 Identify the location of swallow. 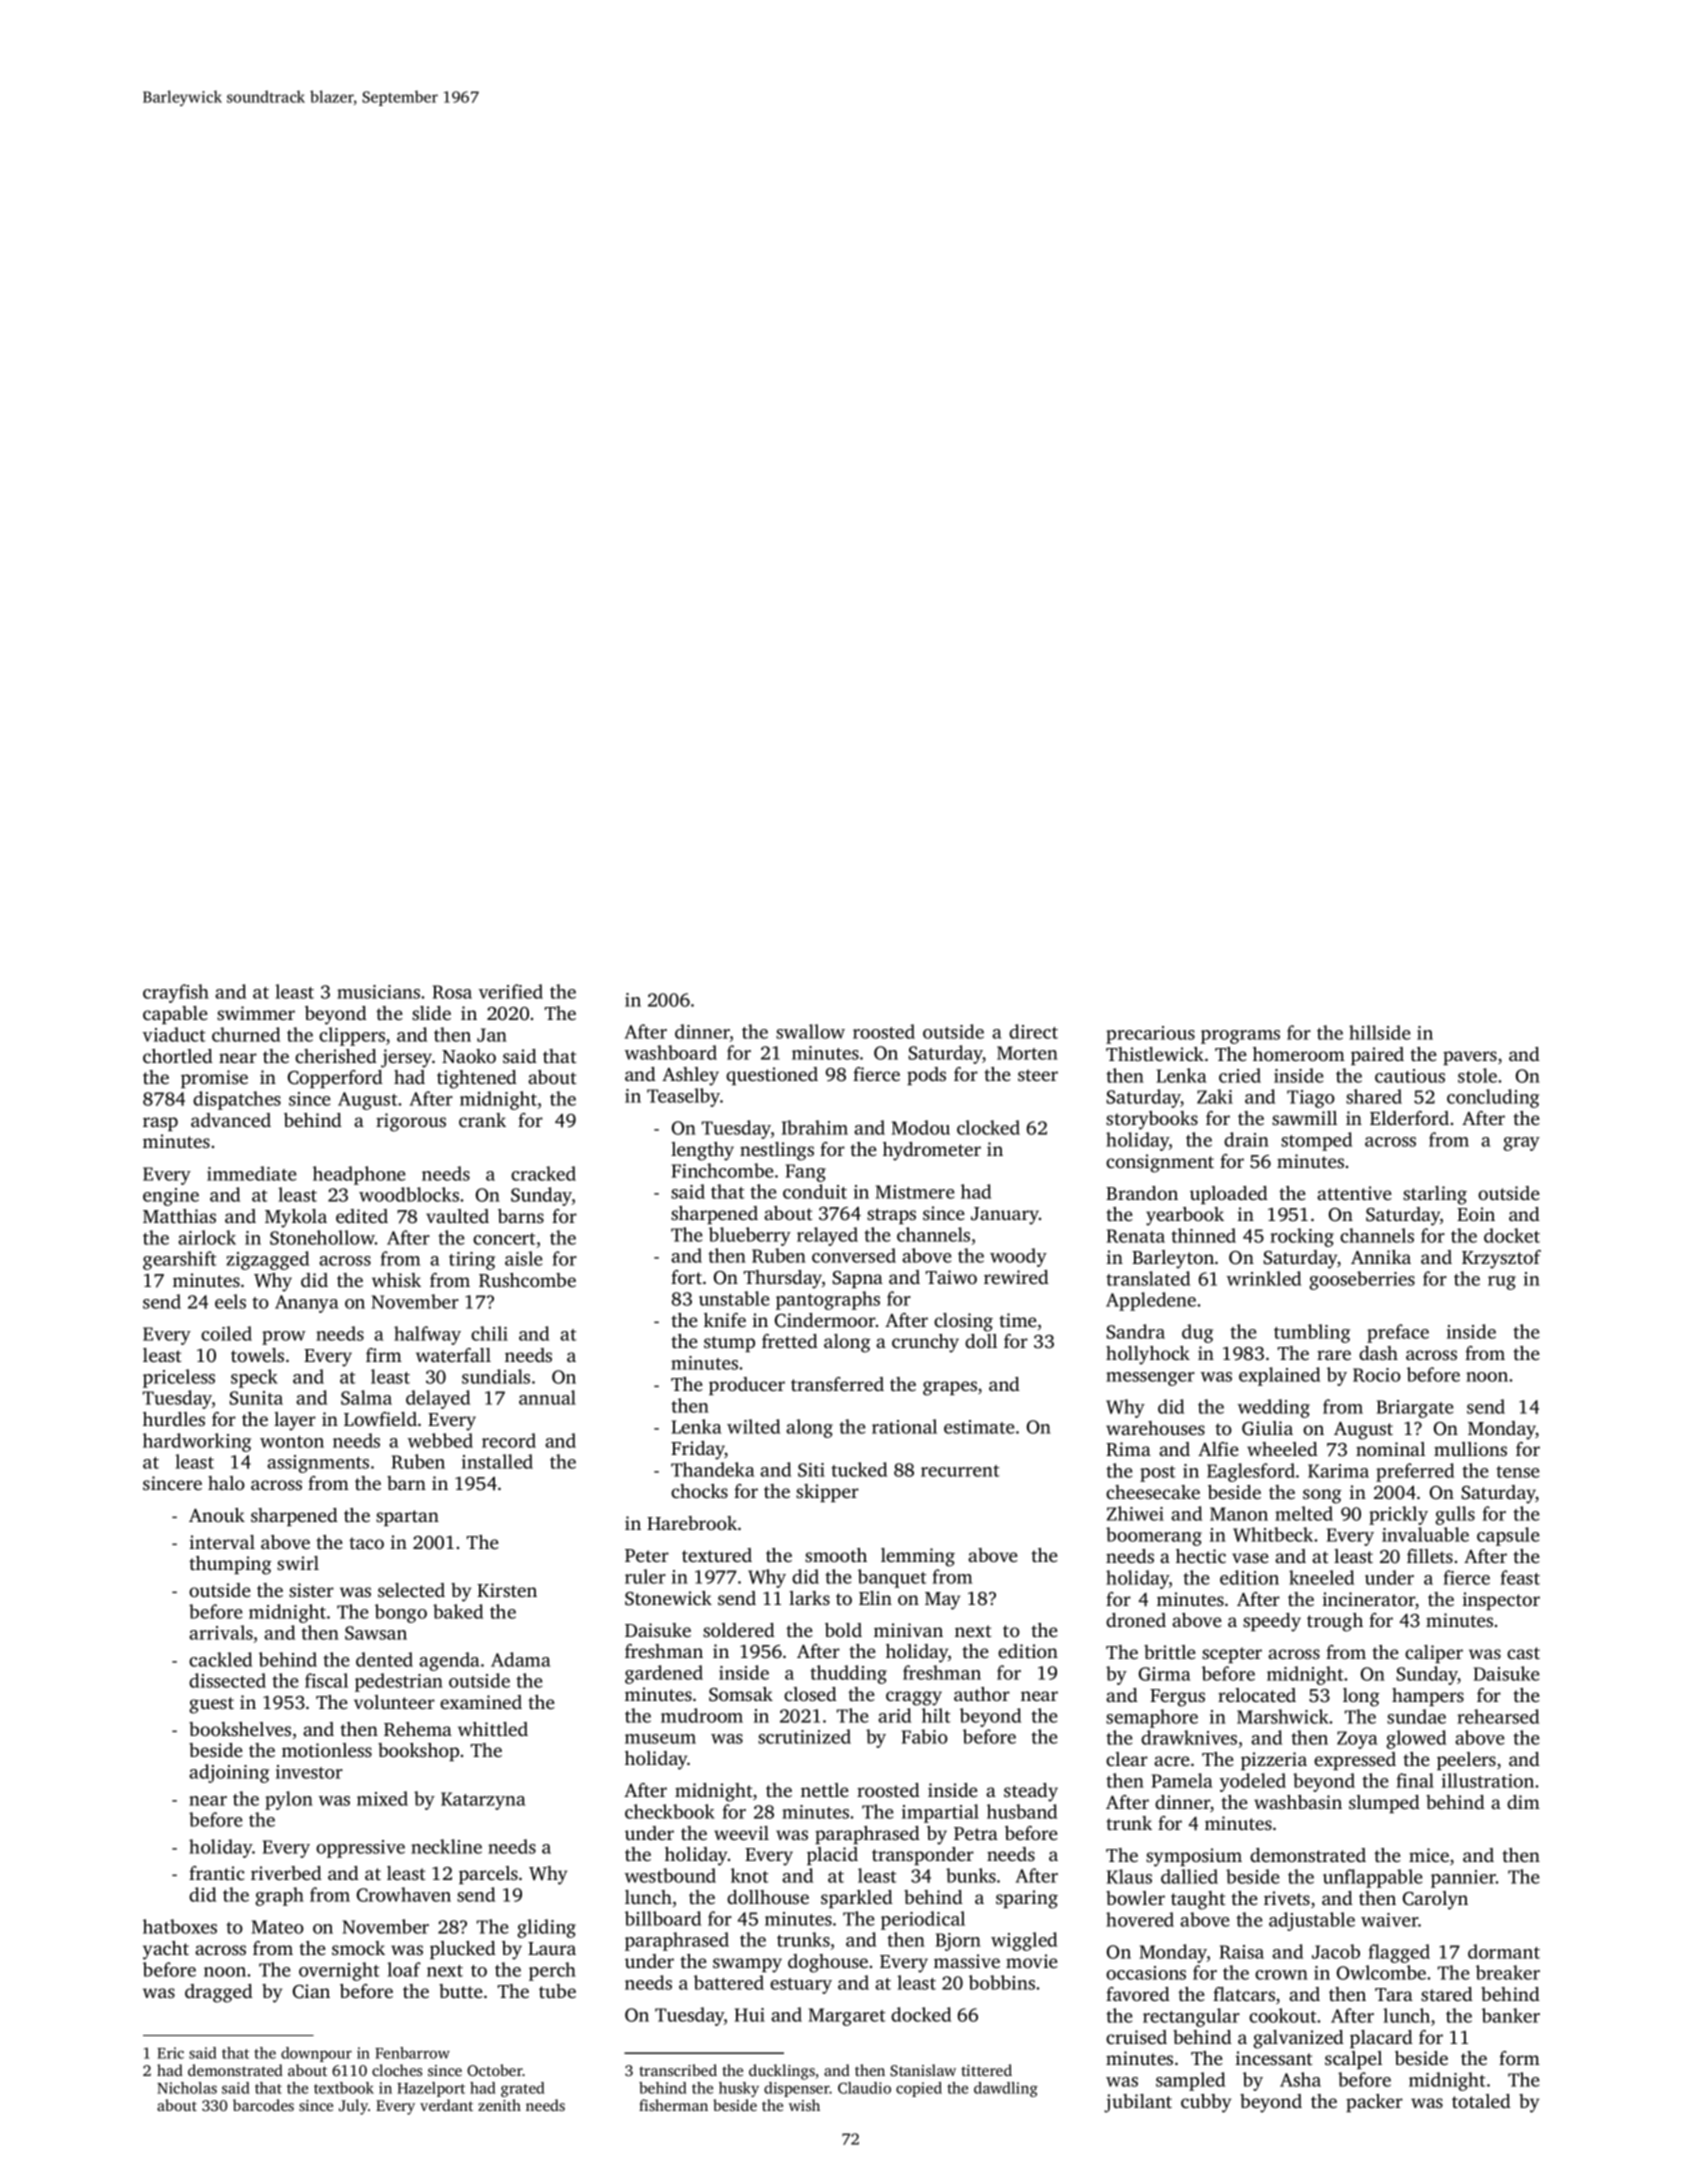
(810, 1031).
